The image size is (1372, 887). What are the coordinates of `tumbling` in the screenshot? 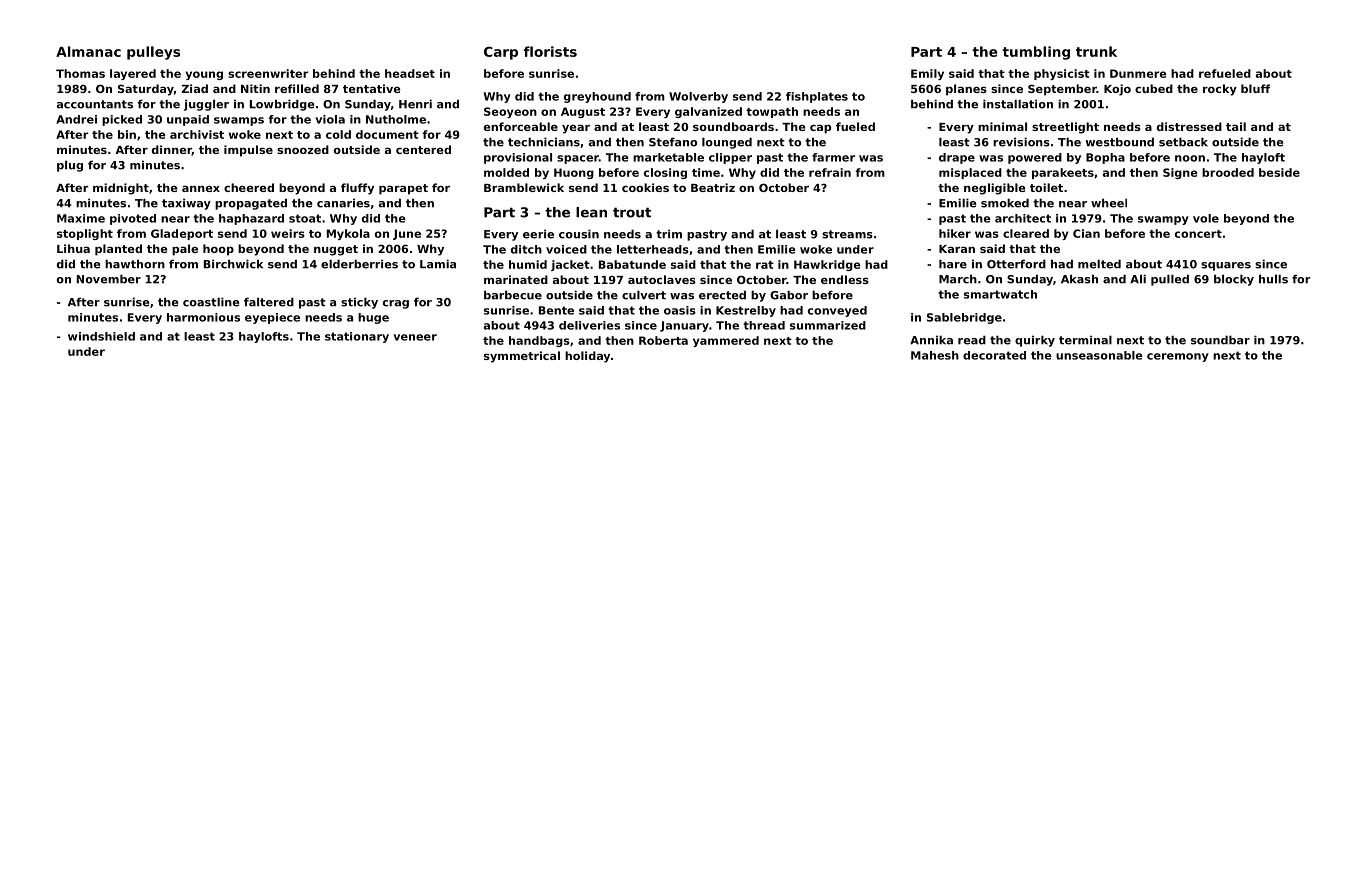 It's located at (1036, 53).
